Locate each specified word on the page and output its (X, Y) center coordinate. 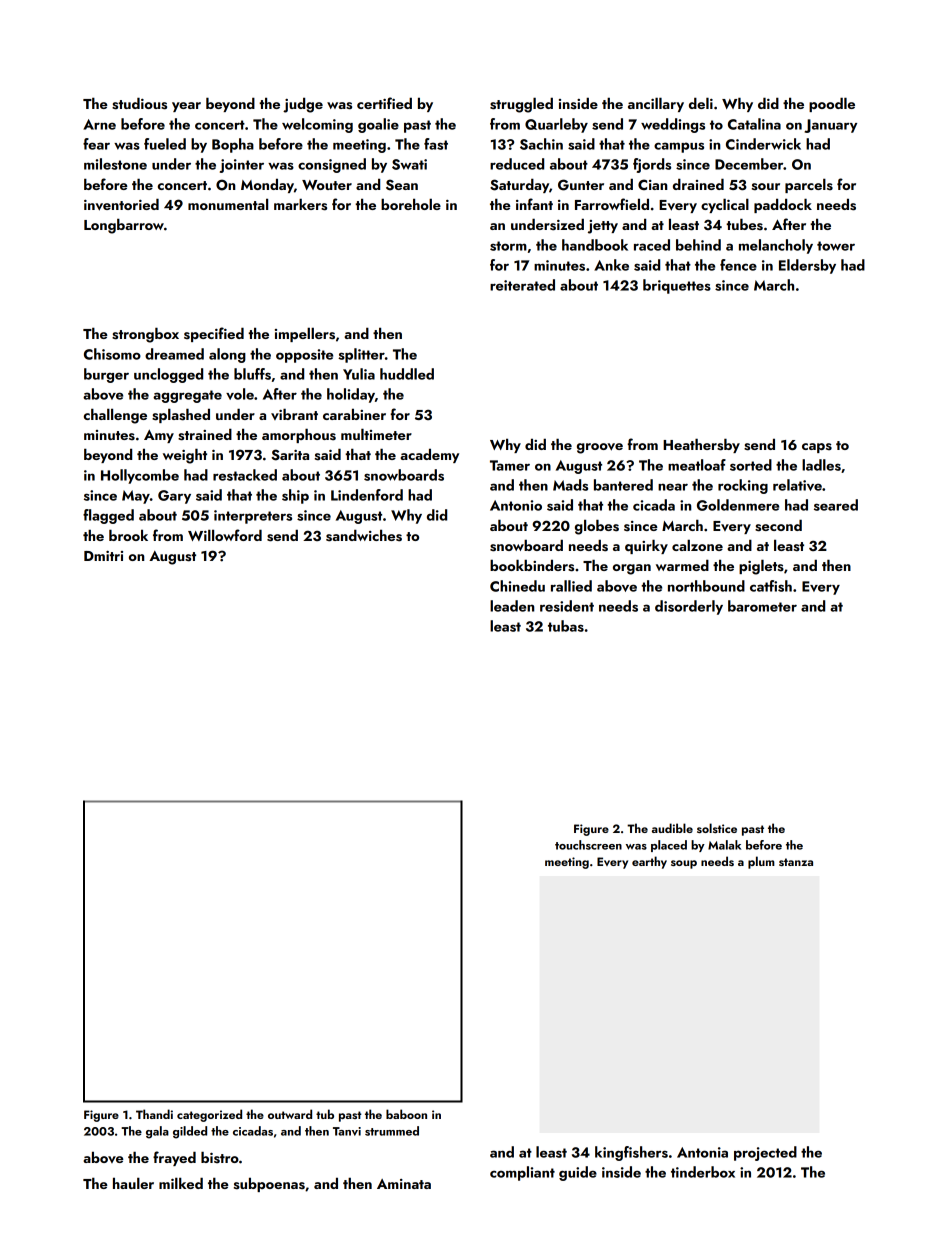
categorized (209, 1115)
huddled (407, 374)
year (186, 107)
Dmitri (103, 556)
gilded (190, 1132)
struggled (521, 105)
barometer (762, 606)
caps (817, 448)
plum (761, 862)
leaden (512, 606)
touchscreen (588, 845)
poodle (832, 104)
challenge (115, 416)
